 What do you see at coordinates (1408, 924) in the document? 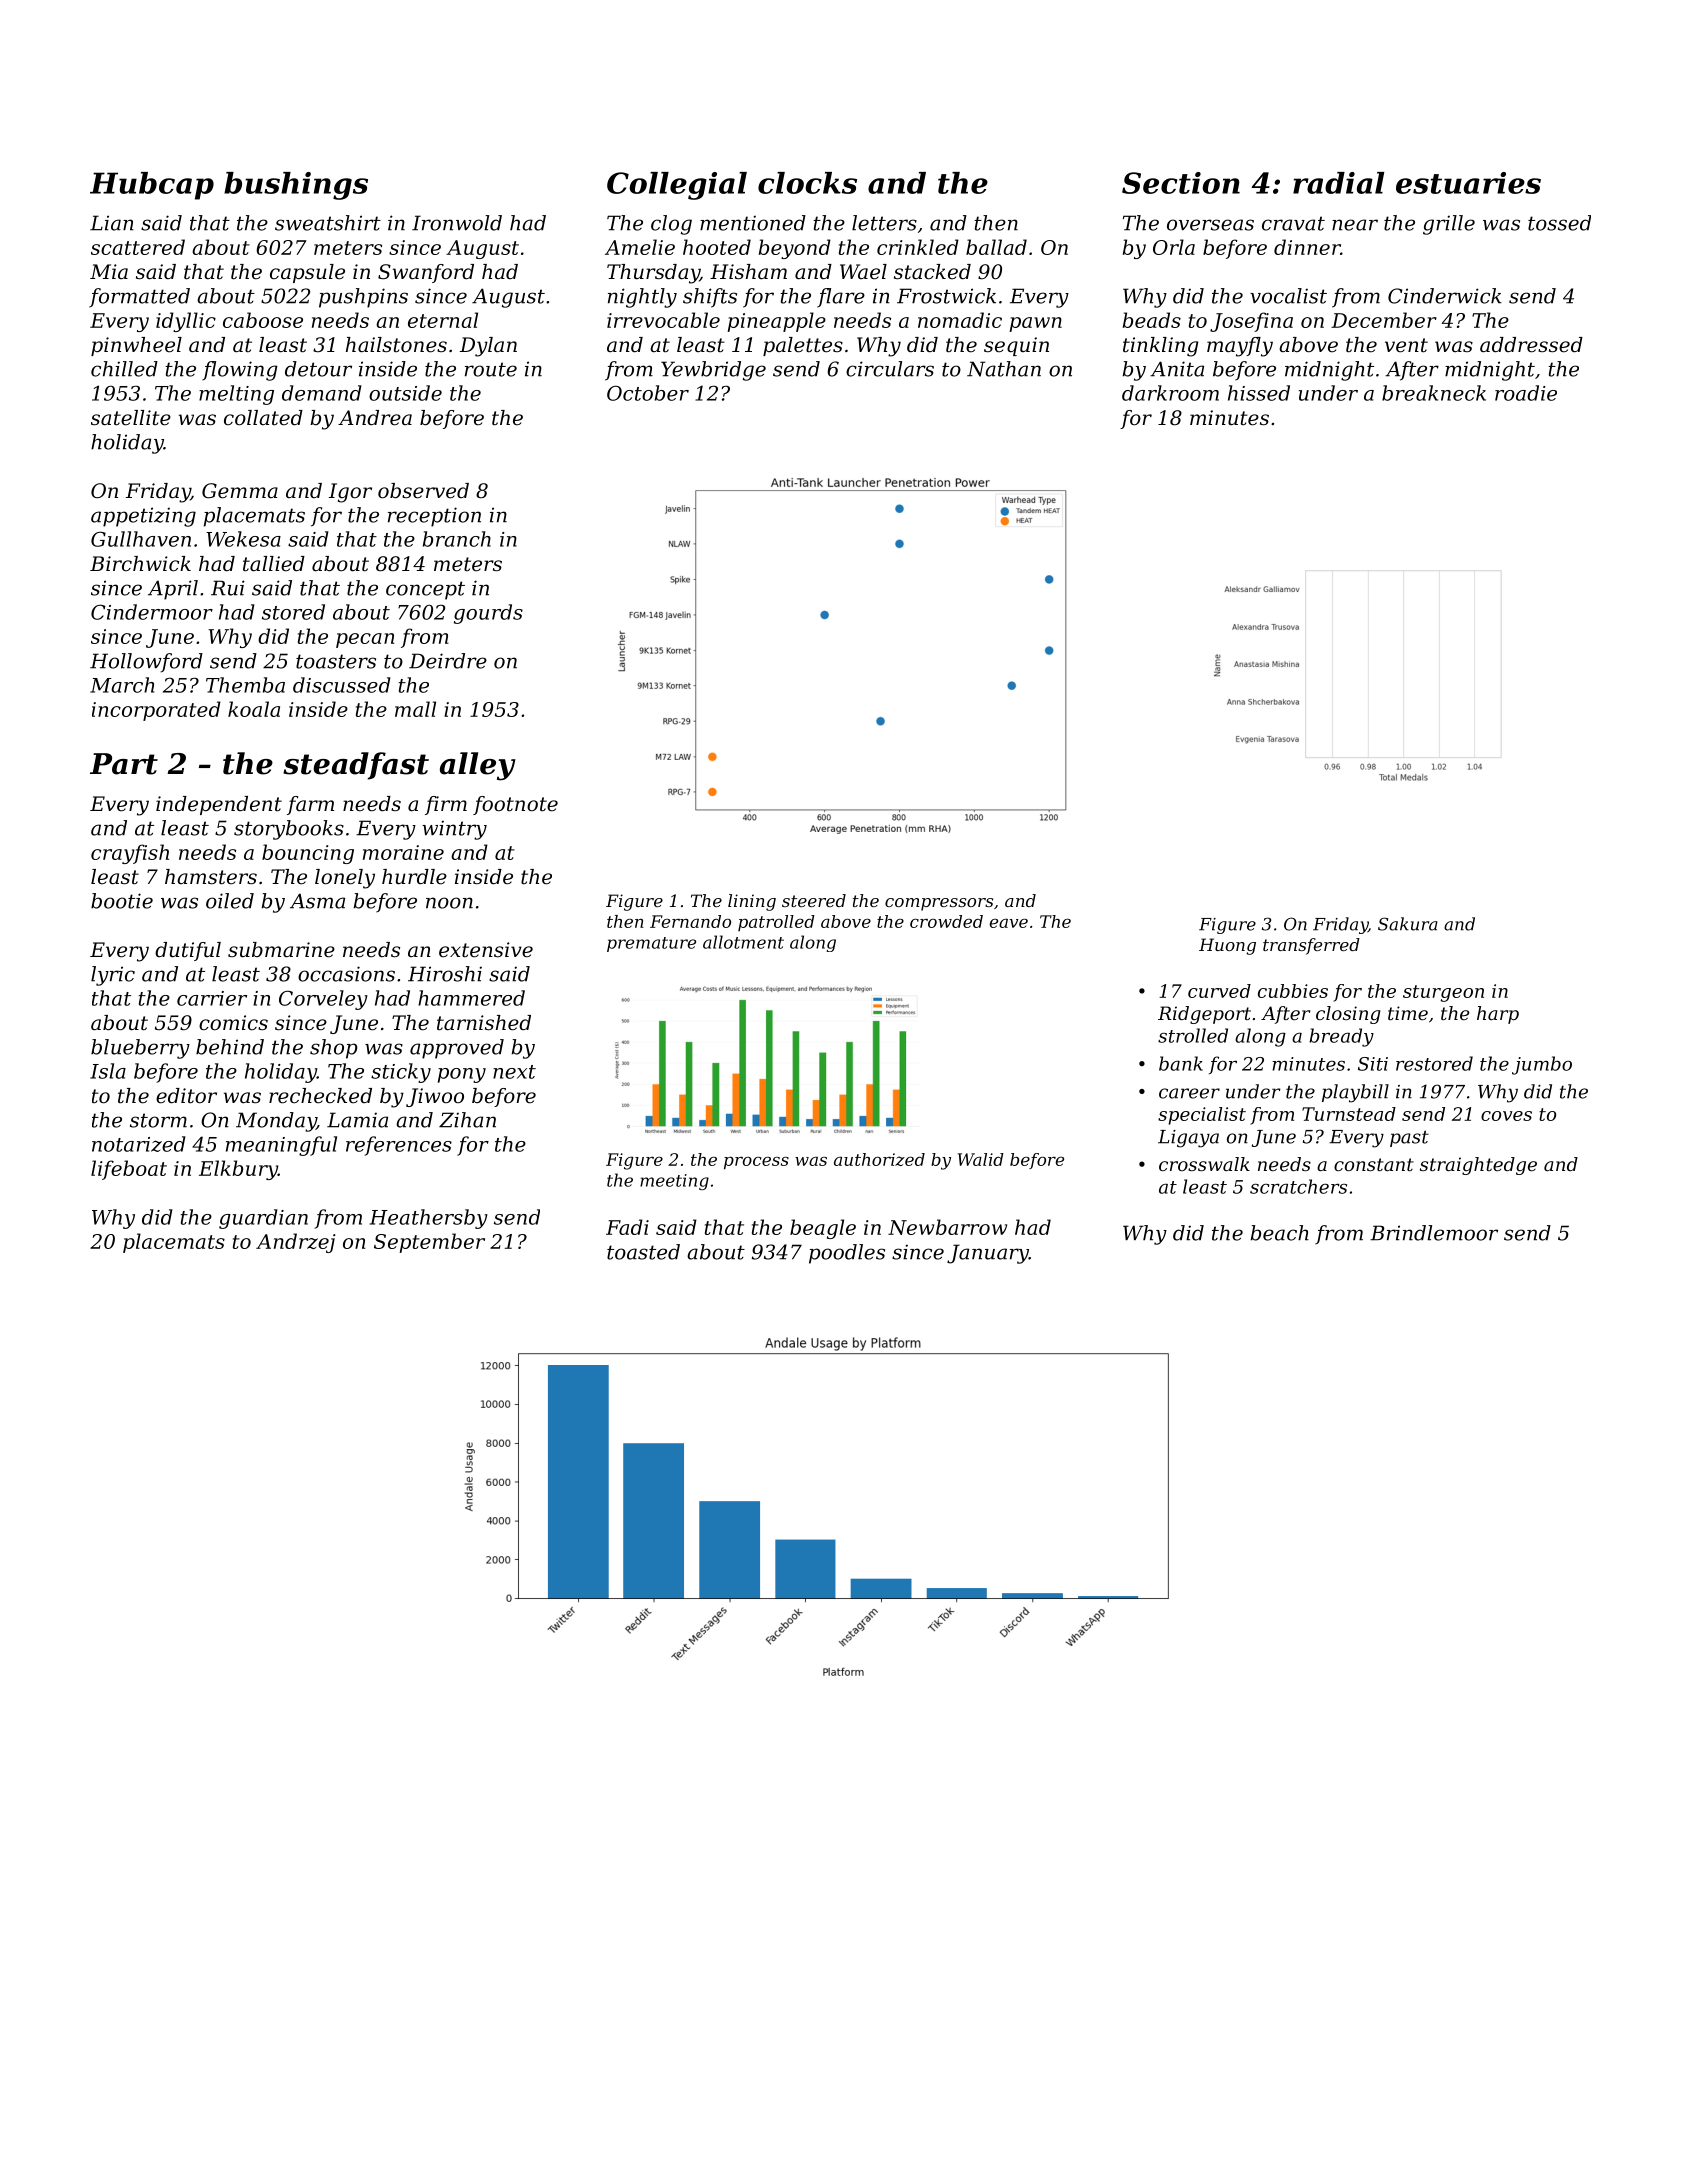
I see `Sakura` at bounding box center [1408, 924].
